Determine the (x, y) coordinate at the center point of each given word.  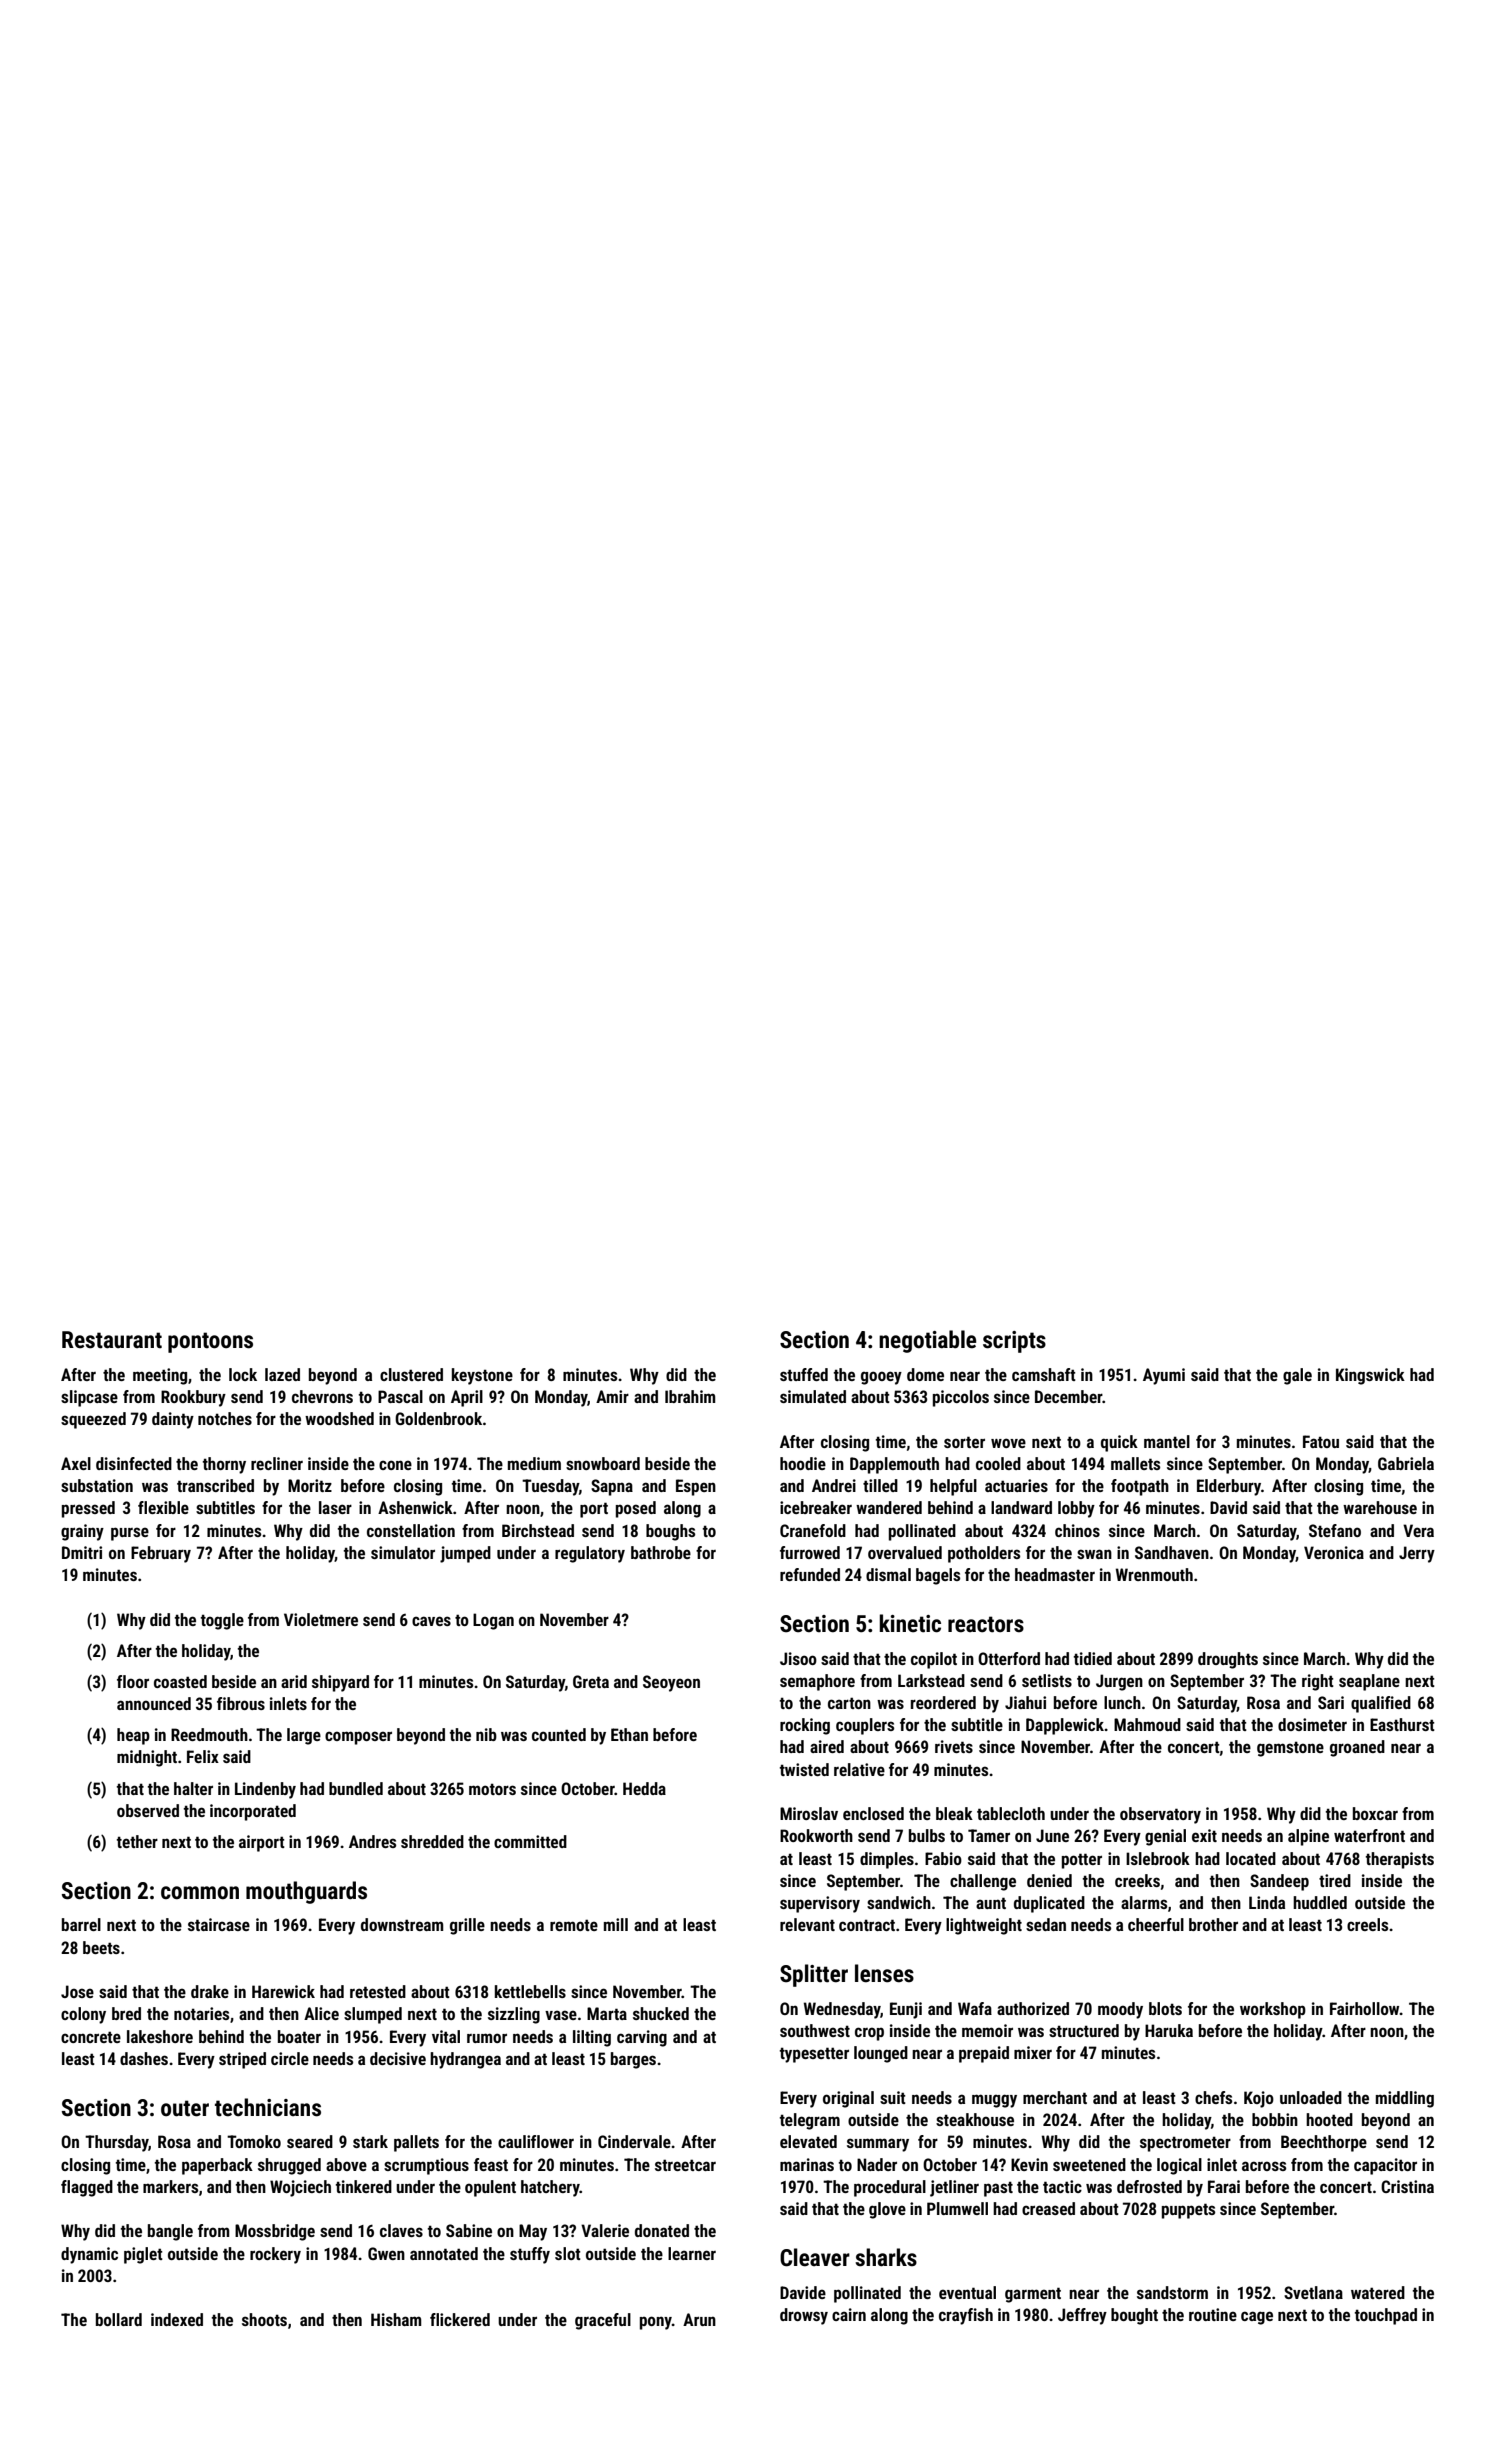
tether (137, 1841)
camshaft (1044, 1374)
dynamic (89, 2255)
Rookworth (816, 1835)
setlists (1047, 1680)
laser (335, 1507)
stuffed (804, 1374)
